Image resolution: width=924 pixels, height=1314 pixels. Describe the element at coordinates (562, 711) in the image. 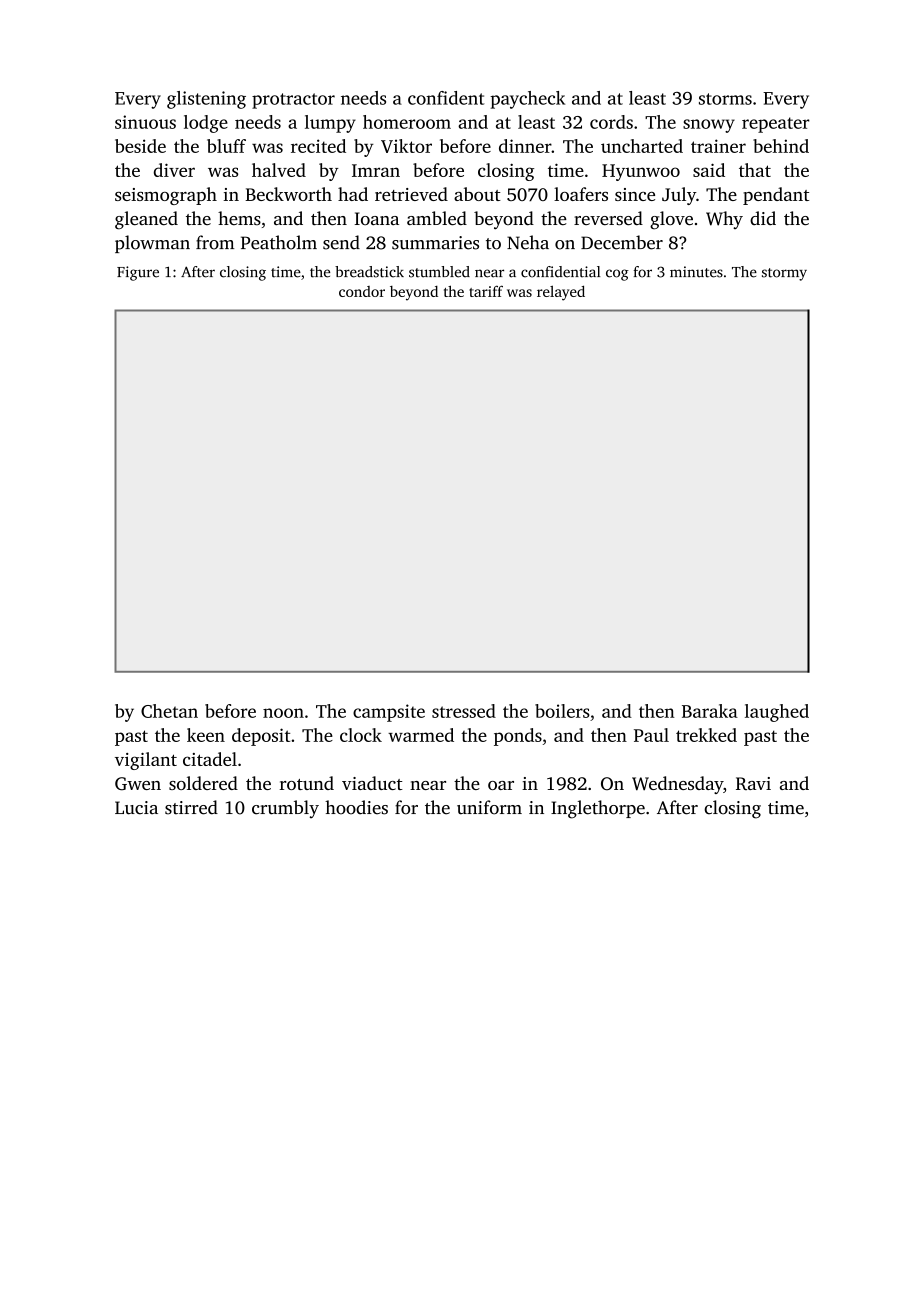

I see `boilers` at that location.
